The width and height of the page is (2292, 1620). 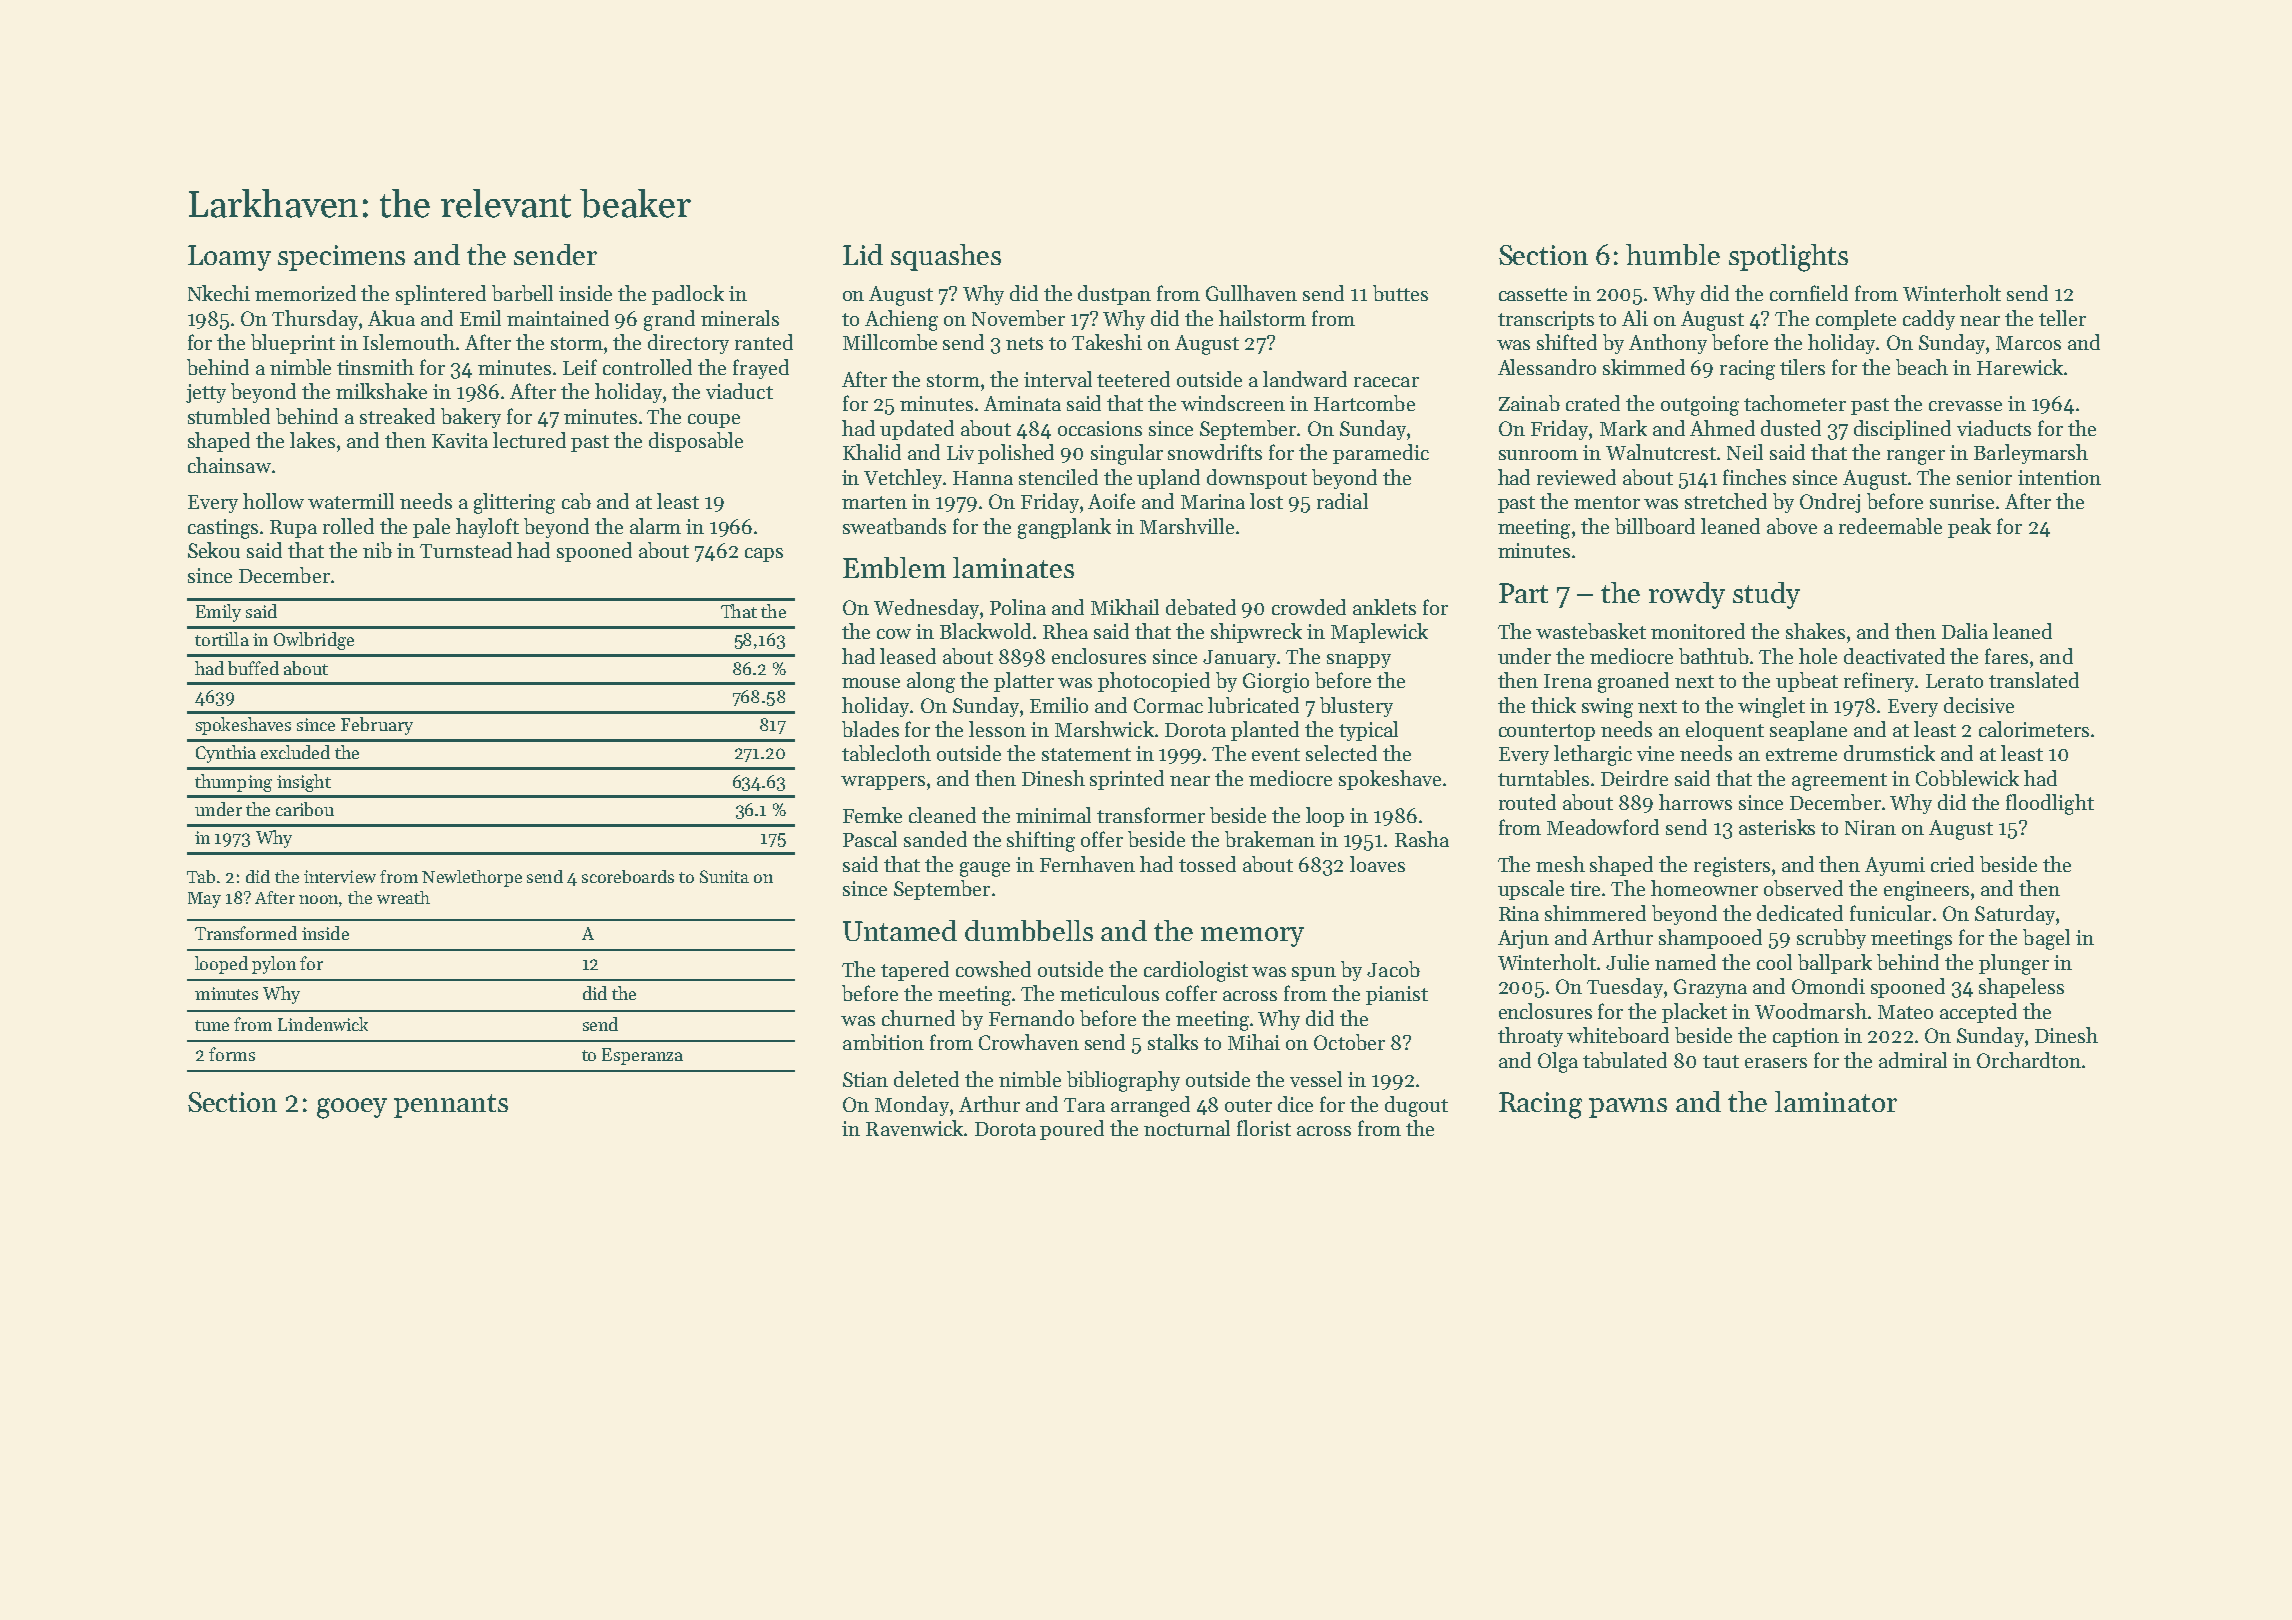 What do you see at coordinates (214, 550) in the page?
I see `Sekou` at bounding box center [214, 550].
